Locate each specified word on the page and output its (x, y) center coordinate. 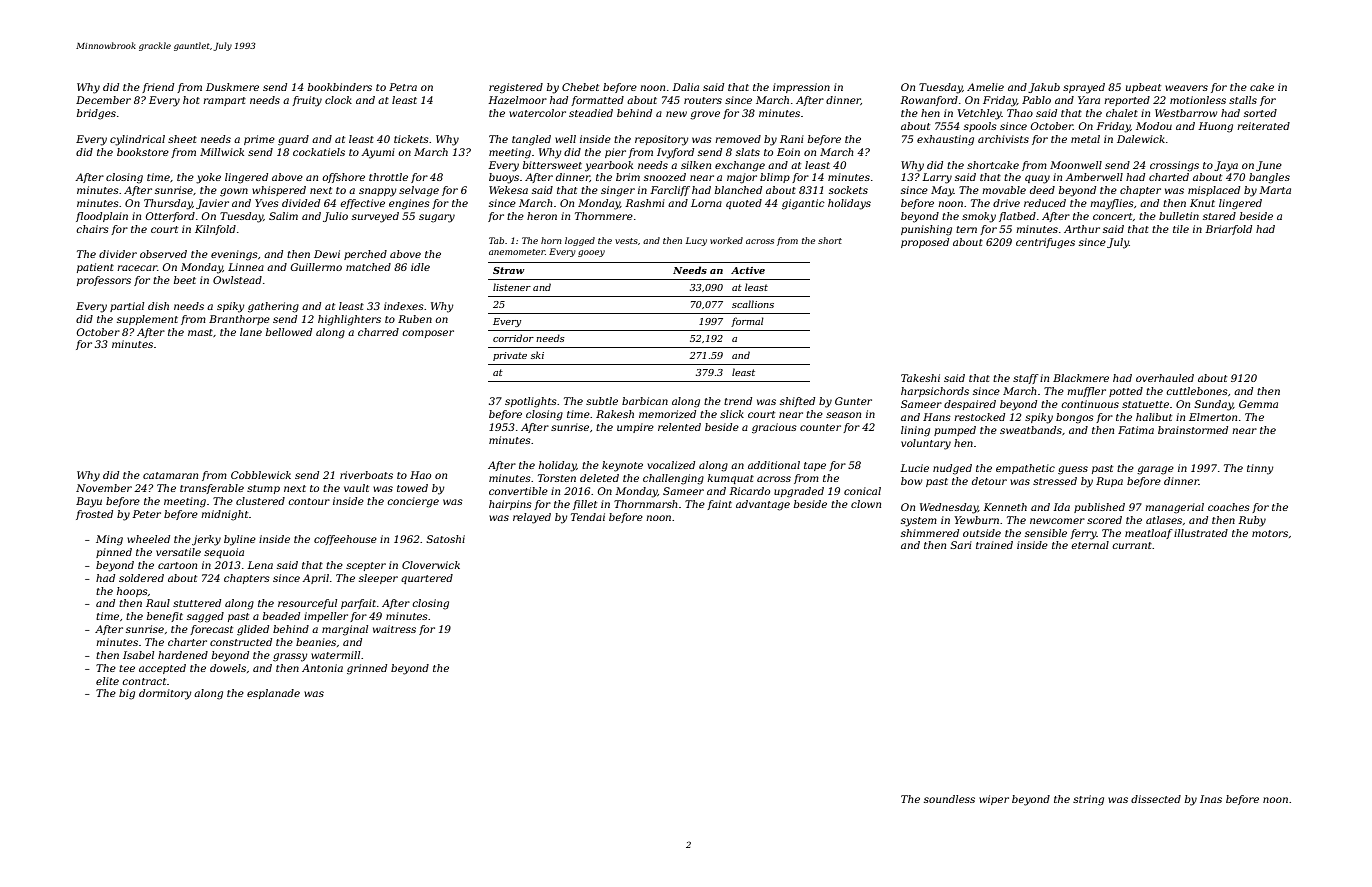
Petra (403, 87)
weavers (1186, 88)
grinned (367, 669)
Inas (1211, 799)
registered (516, 88)
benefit (165, 617)
